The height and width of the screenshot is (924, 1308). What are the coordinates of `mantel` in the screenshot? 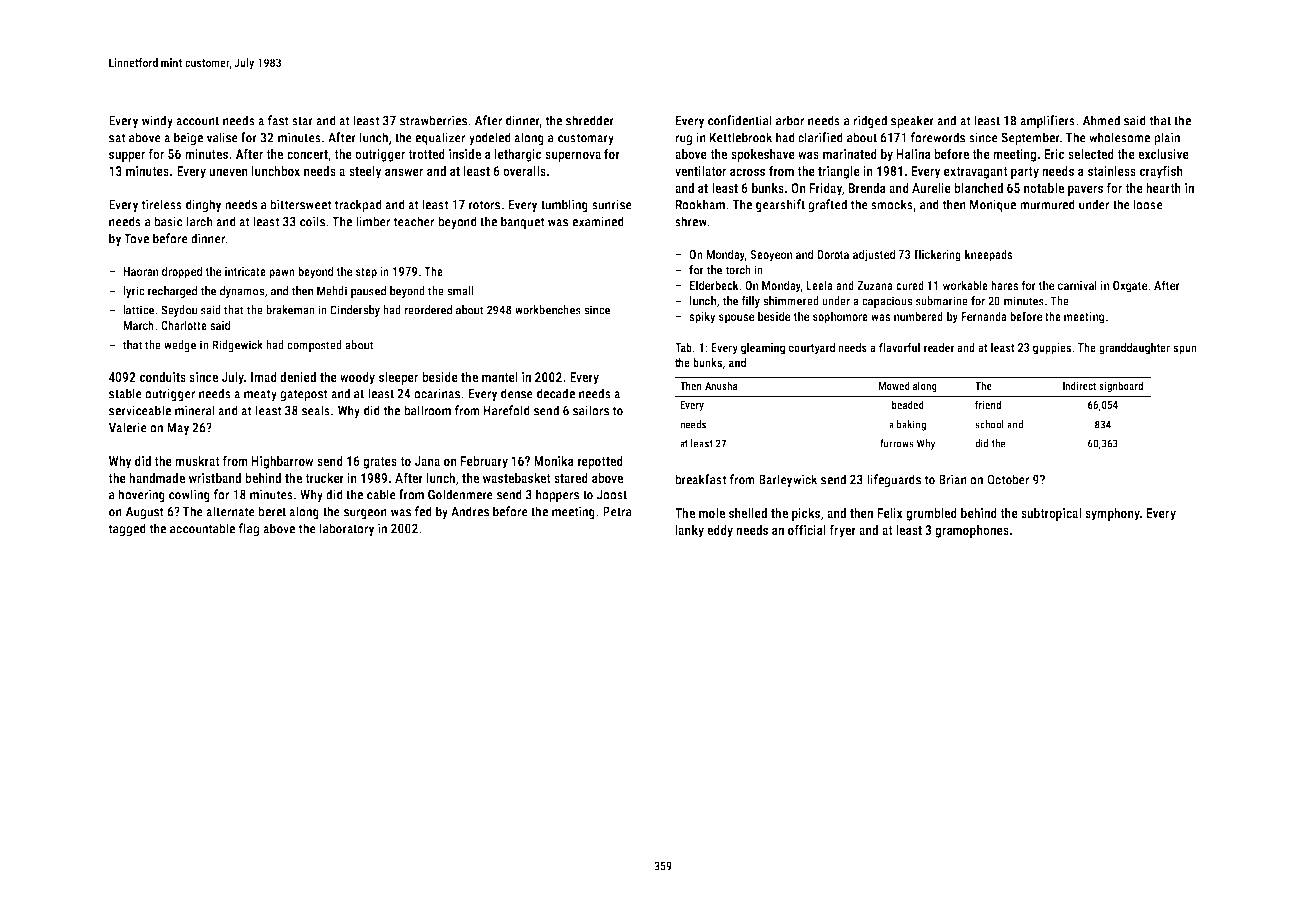 It's located at (500, 377).
